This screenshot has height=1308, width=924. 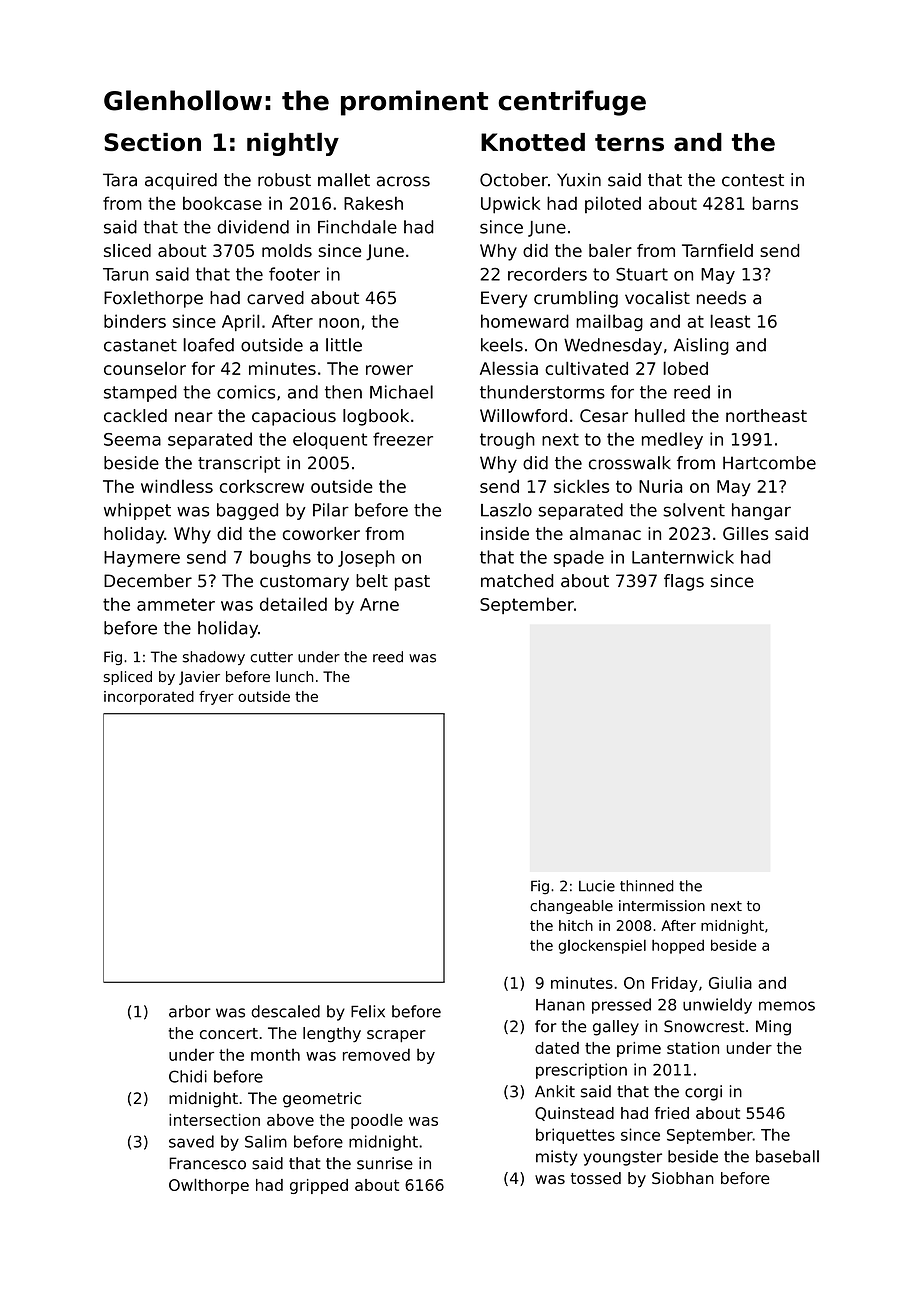 What do you see at coordinates (660, 415) in the screenshot?
I see `hulled` at bounding box center [660, 415].
